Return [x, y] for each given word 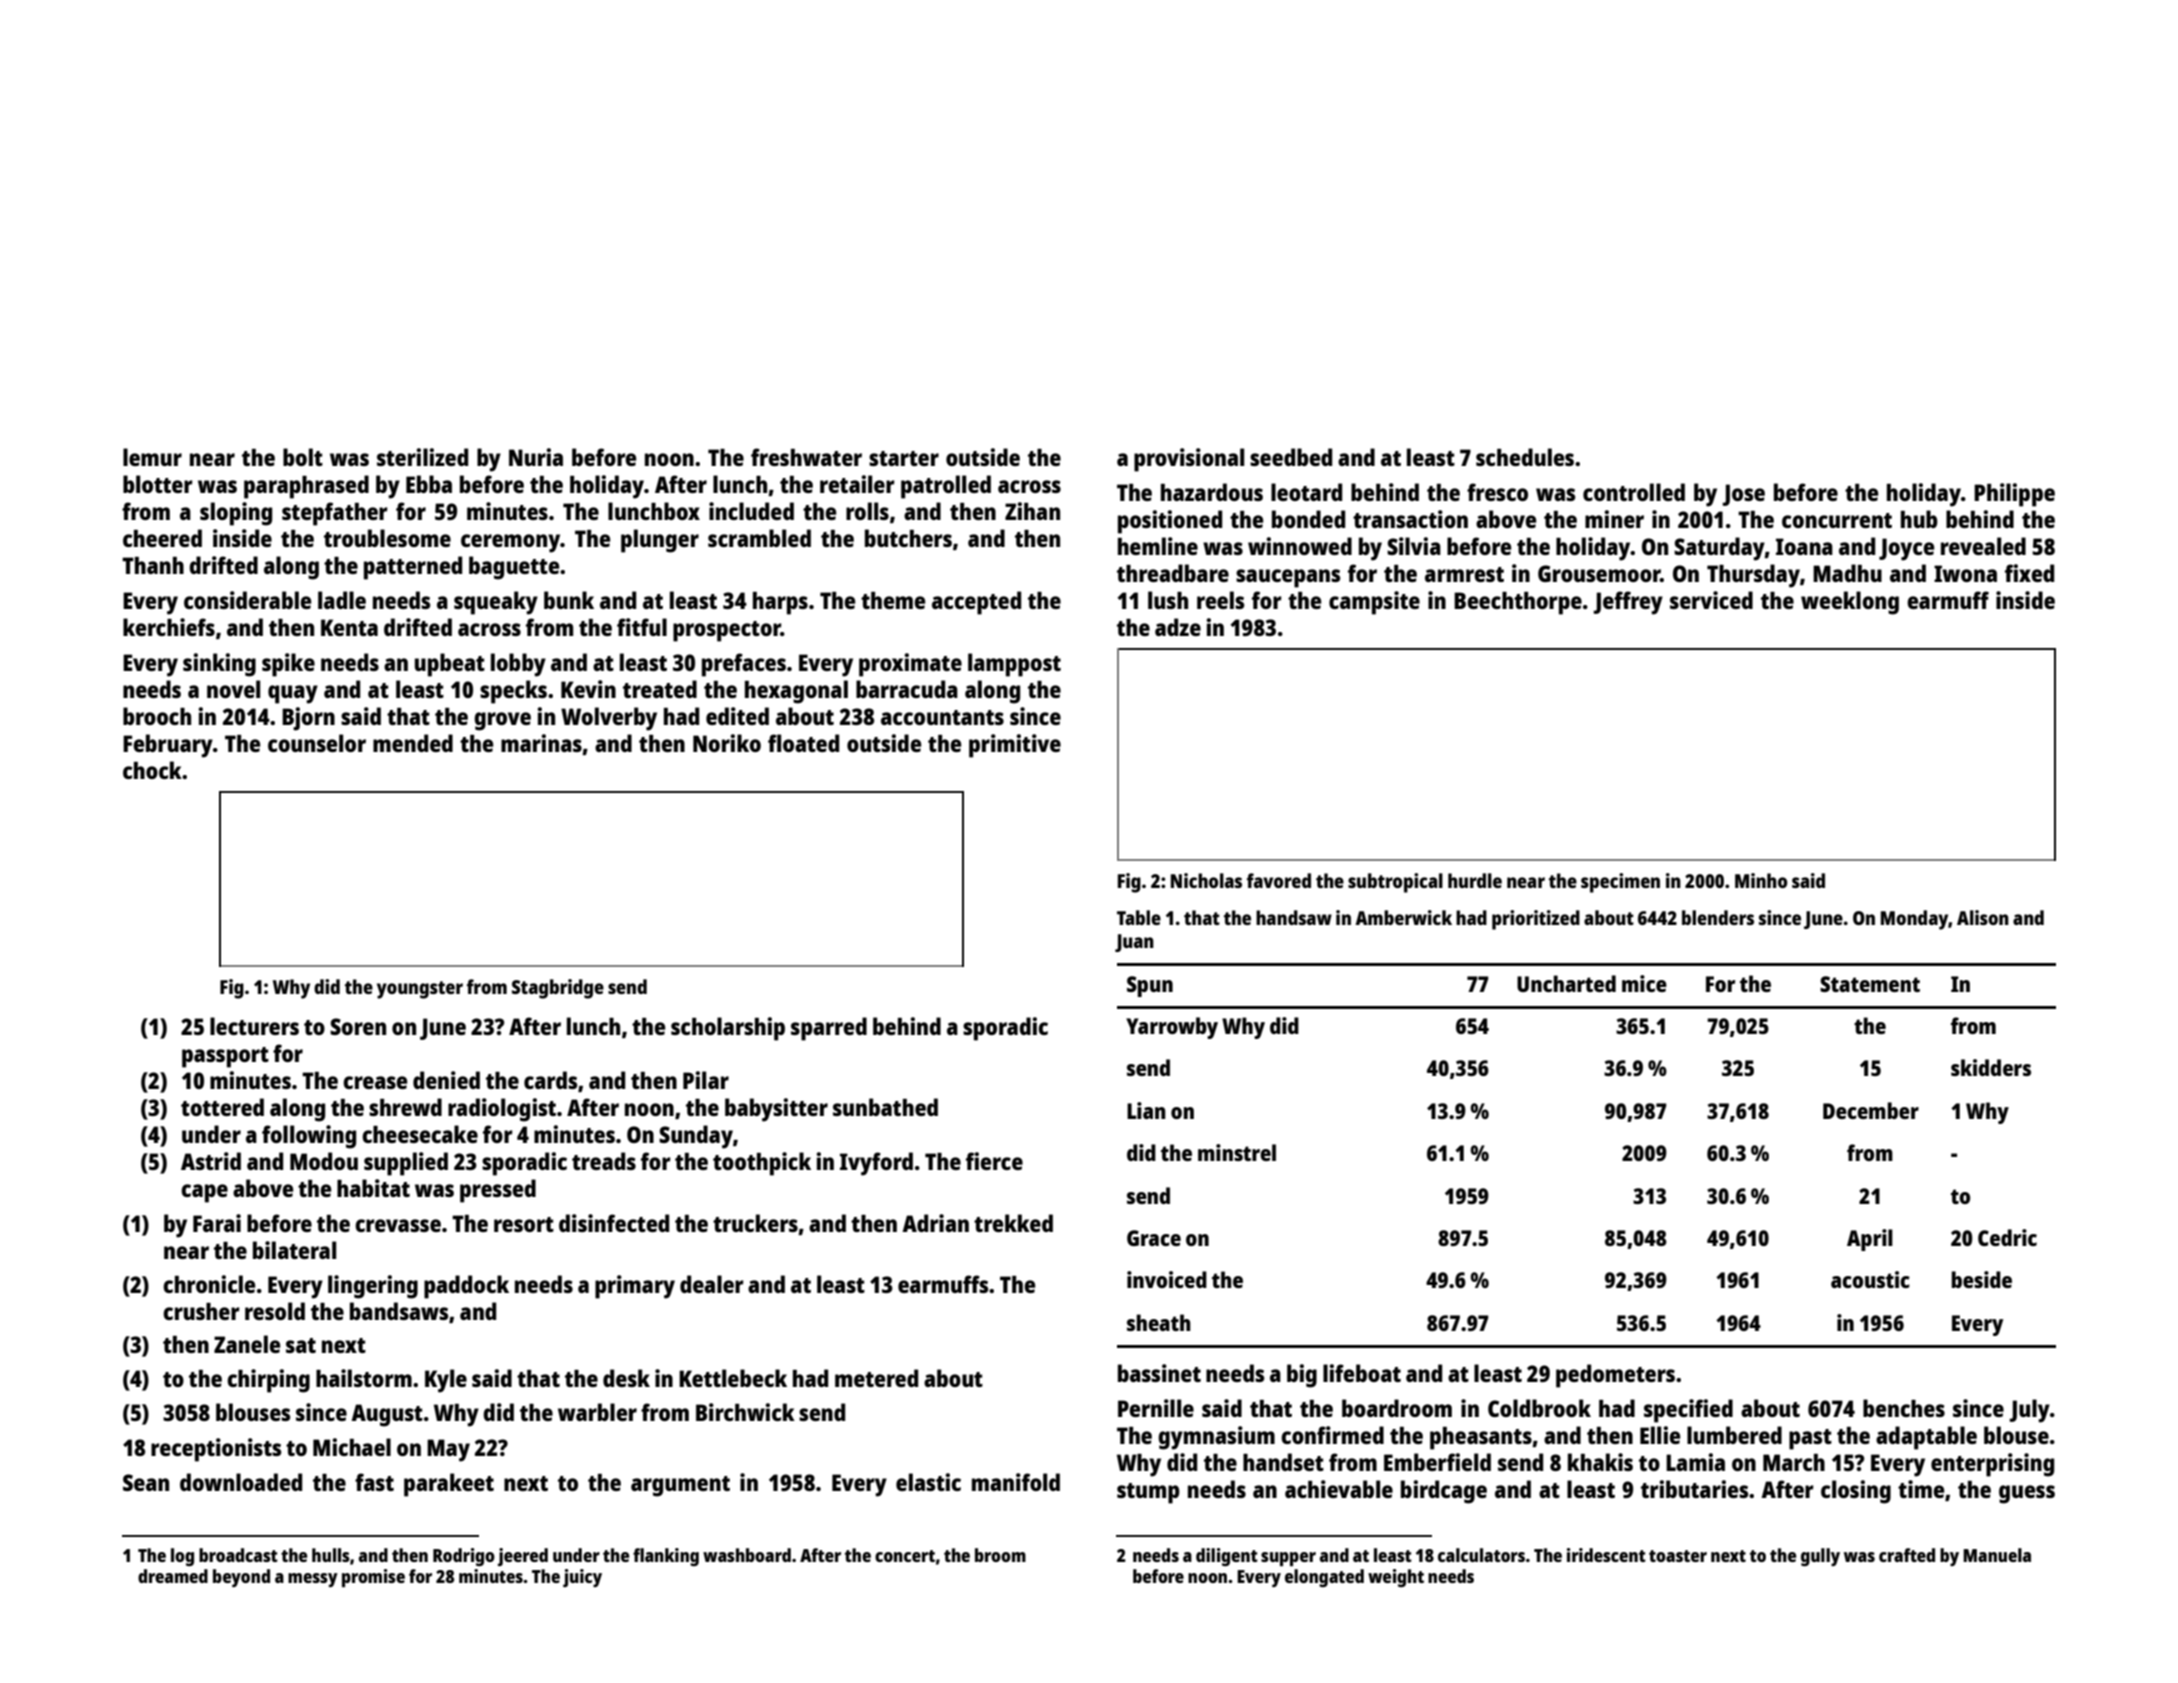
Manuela [1997, 1555]
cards [550, 1080]
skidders [1991, 1067]
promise [373, 1578]
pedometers [1615, 1376]
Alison [1983, 917]
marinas [541, 743]
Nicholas [1206, 880]
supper [1288, 1559]
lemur [152, 457]
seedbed [1291, 457]
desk [626, 1378]
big [1302, 1376]
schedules [1525, 457]
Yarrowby [1172, 1028]
